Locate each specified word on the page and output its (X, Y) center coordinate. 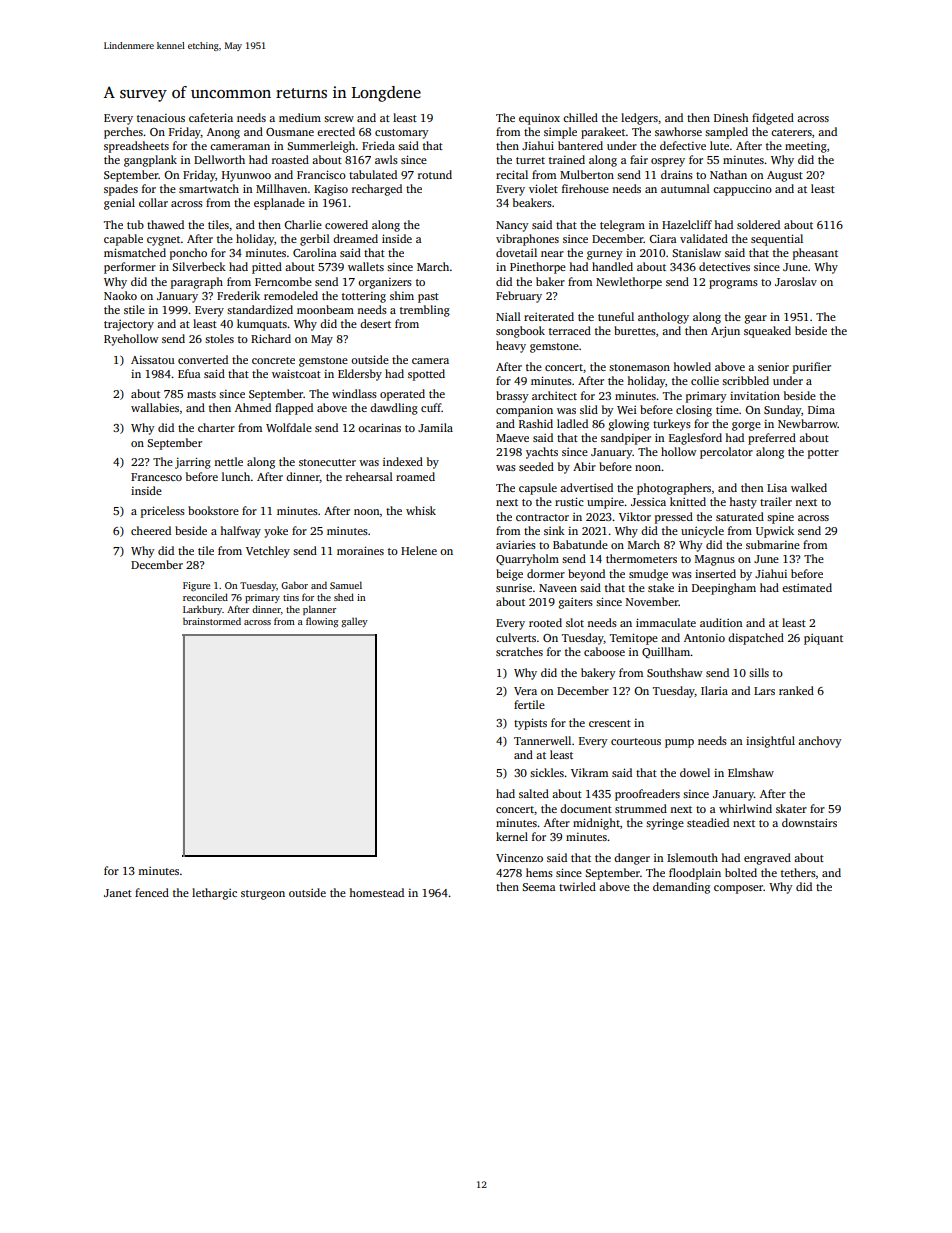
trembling (425, 311)
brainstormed (212, 621)
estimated (807, 587)
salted (534, 793)
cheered (151, 530)
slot (575, 622)
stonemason (639, 367)
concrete (273, 360)
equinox (539, 119)
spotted (426, 375)
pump (679, 743)
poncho (188, 254)
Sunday (782, 411)
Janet (118, 893)
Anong (223, 133)
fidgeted (773, 119)
